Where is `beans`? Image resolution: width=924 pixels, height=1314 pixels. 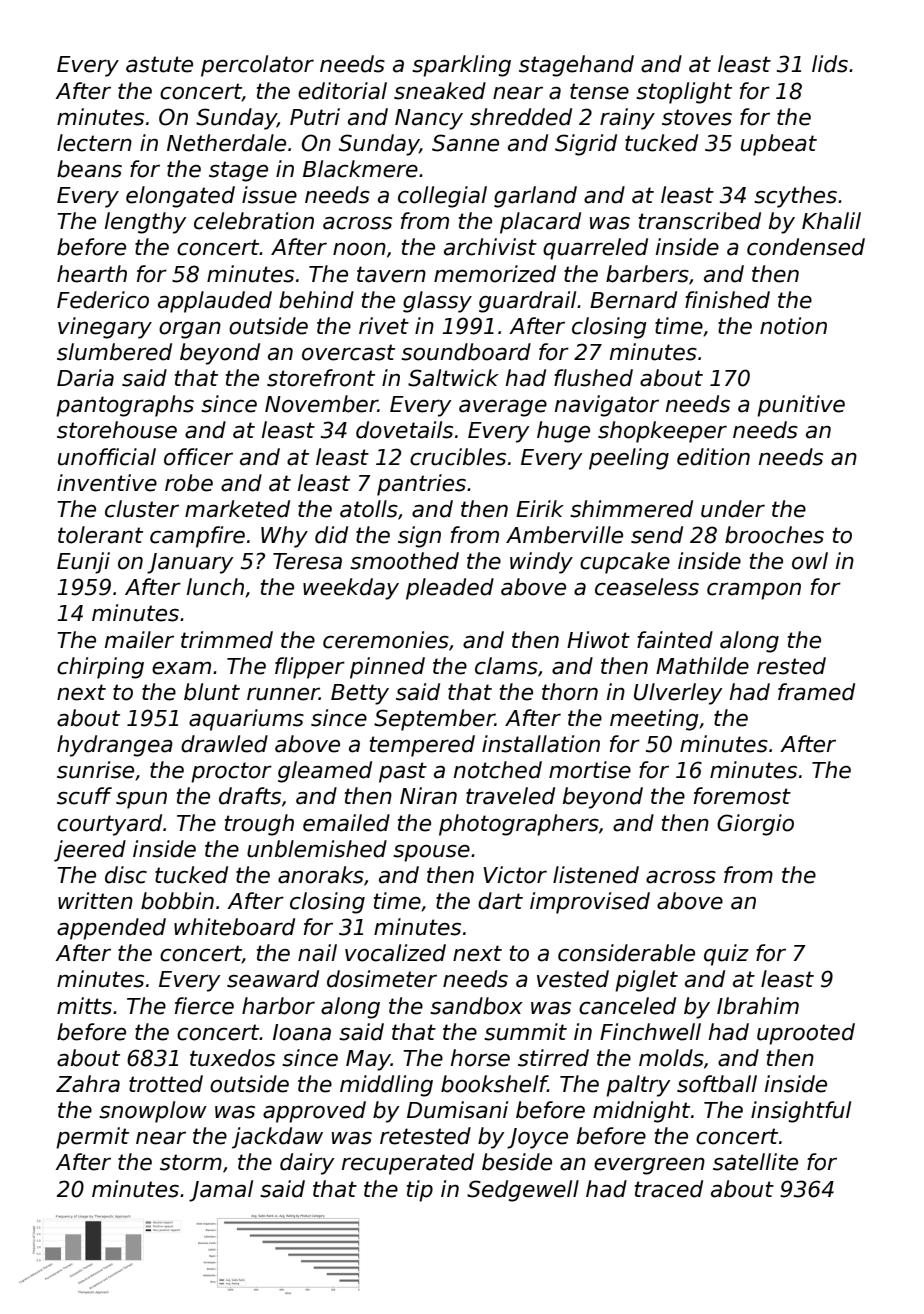
beans is located at coordinates (89, 169).
